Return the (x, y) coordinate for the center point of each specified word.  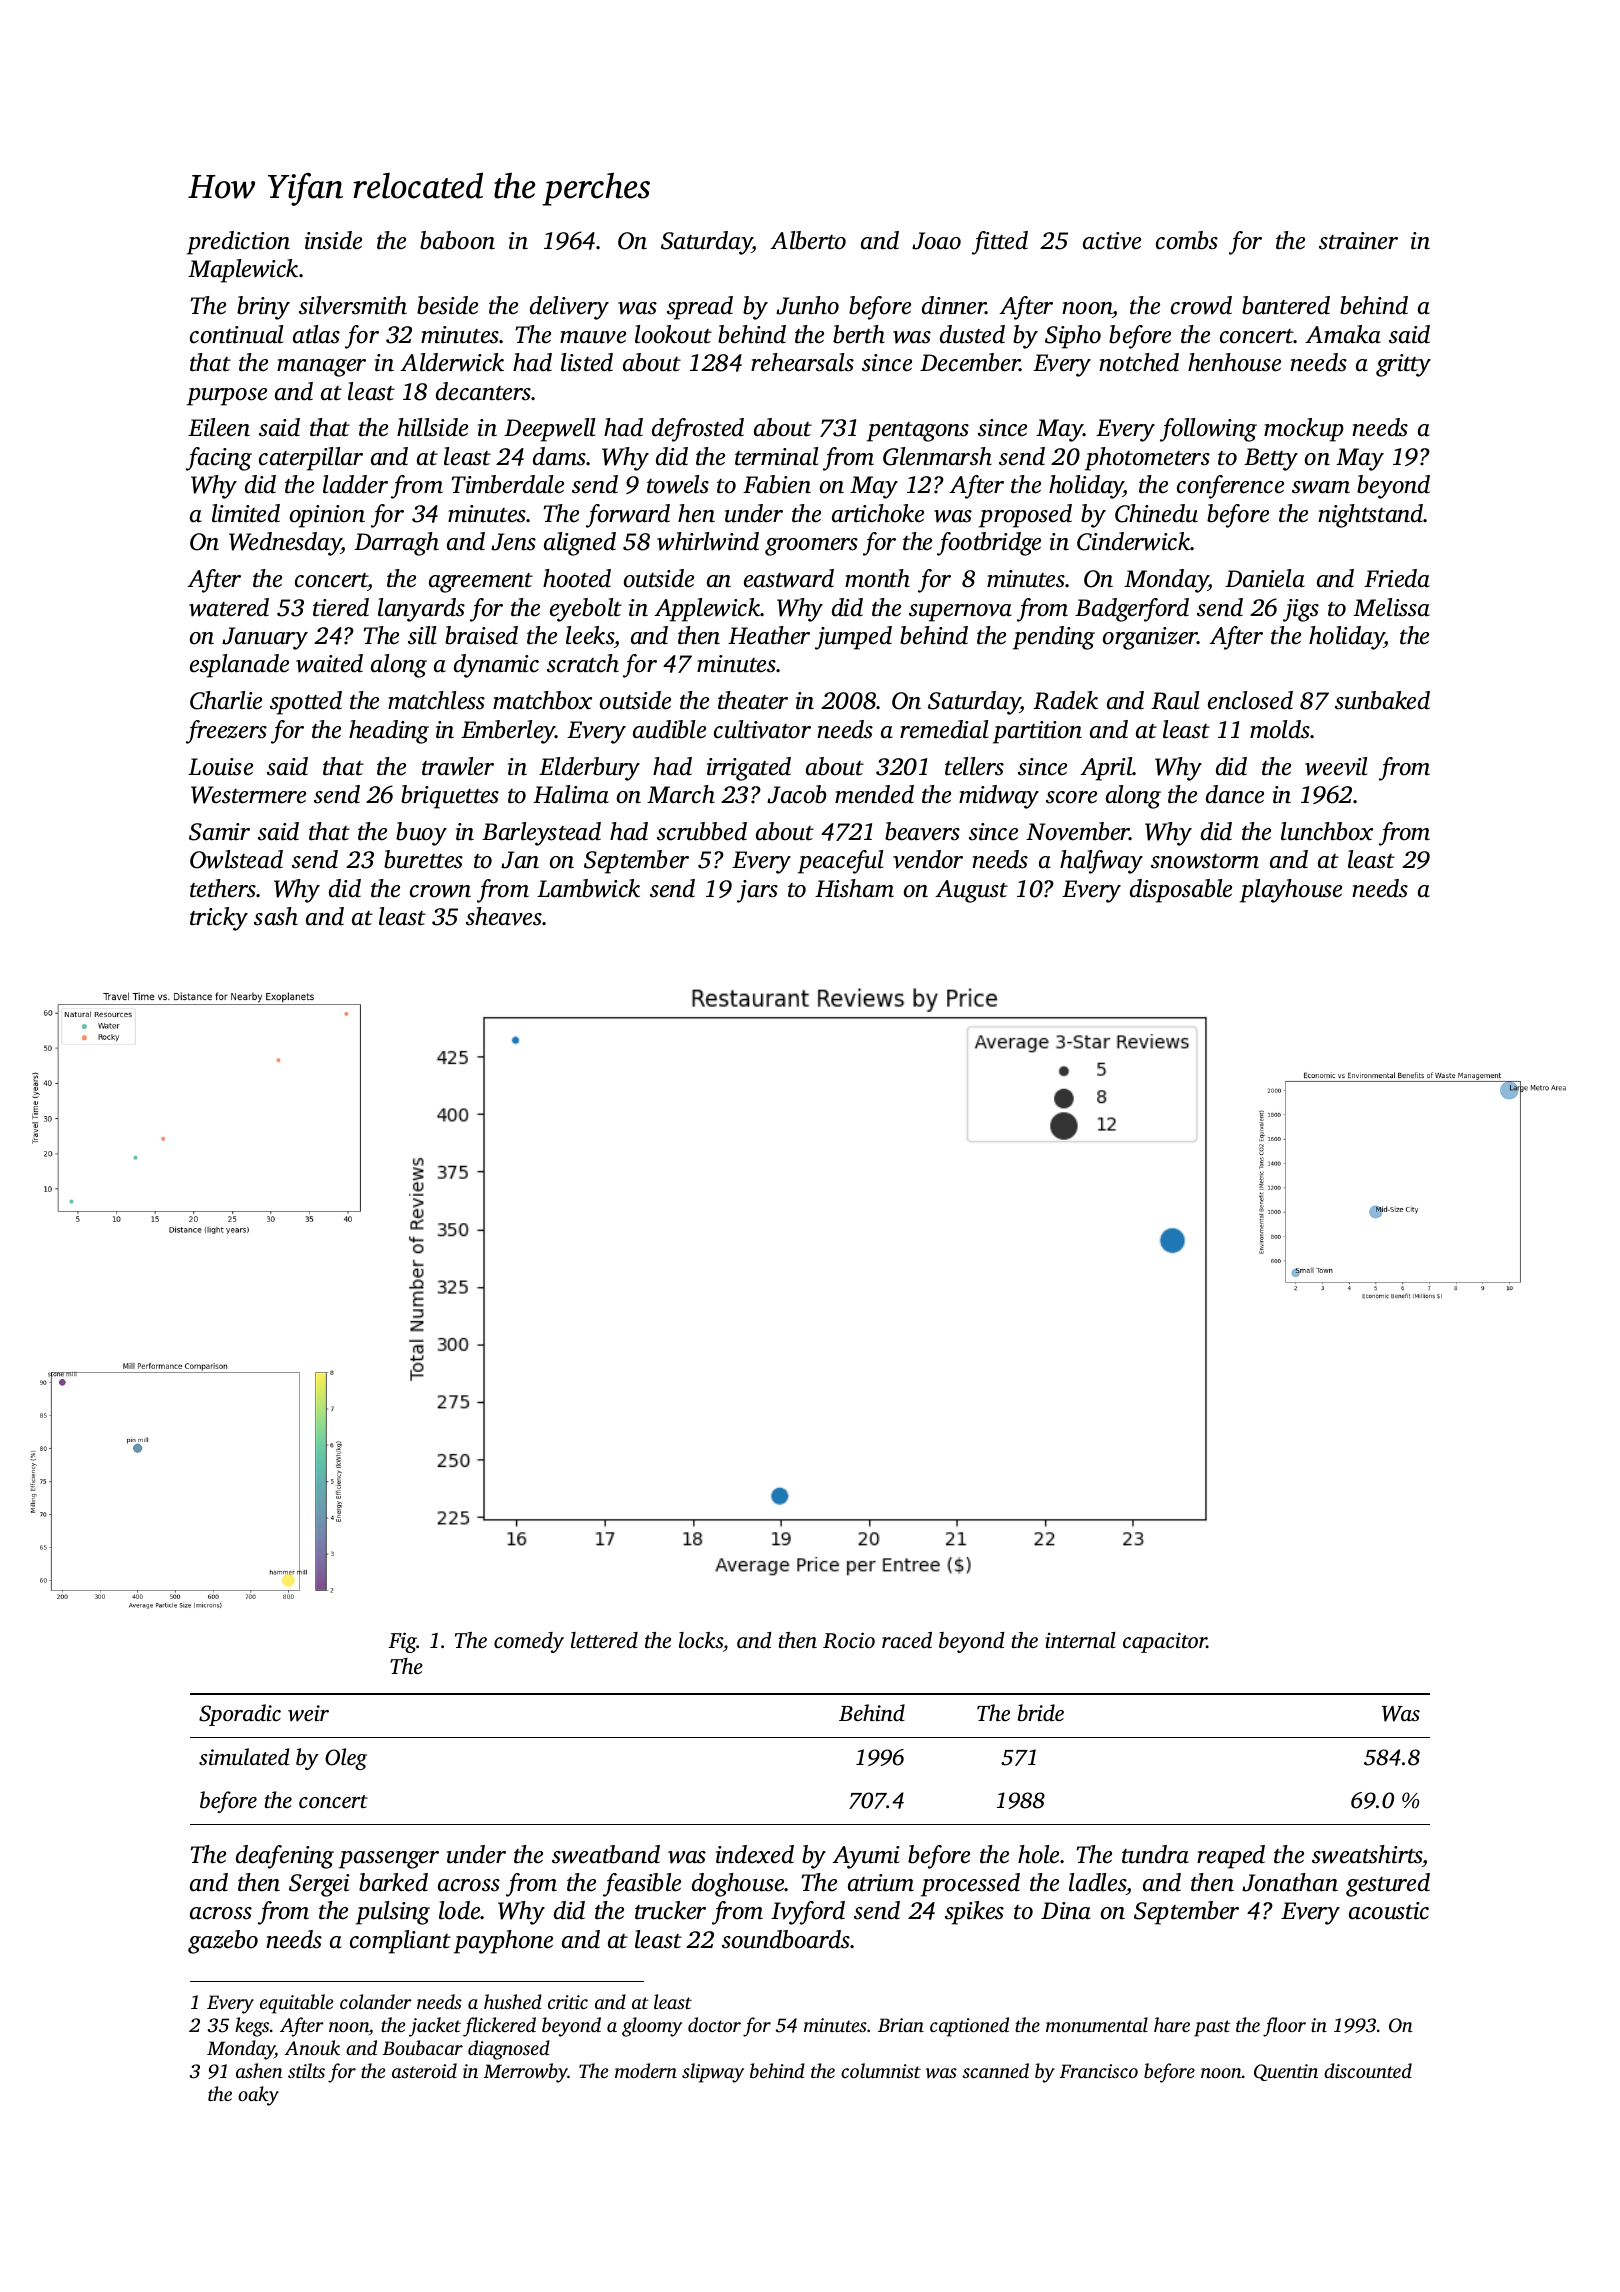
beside (447, 305)
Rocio (849, 1640)
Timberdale (508, 484)
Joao (936, 241)
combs (1187, 240)
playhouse (1291, 891)
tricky (219, 919)
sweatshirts (1367, 1854)
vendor (928, 859)
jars (757, 891)
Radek (1065, 700)
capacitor (1165, 1642)
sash (276, 916)
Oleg (346, 1759)
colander (376, 2001)
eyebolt (586, 610)
